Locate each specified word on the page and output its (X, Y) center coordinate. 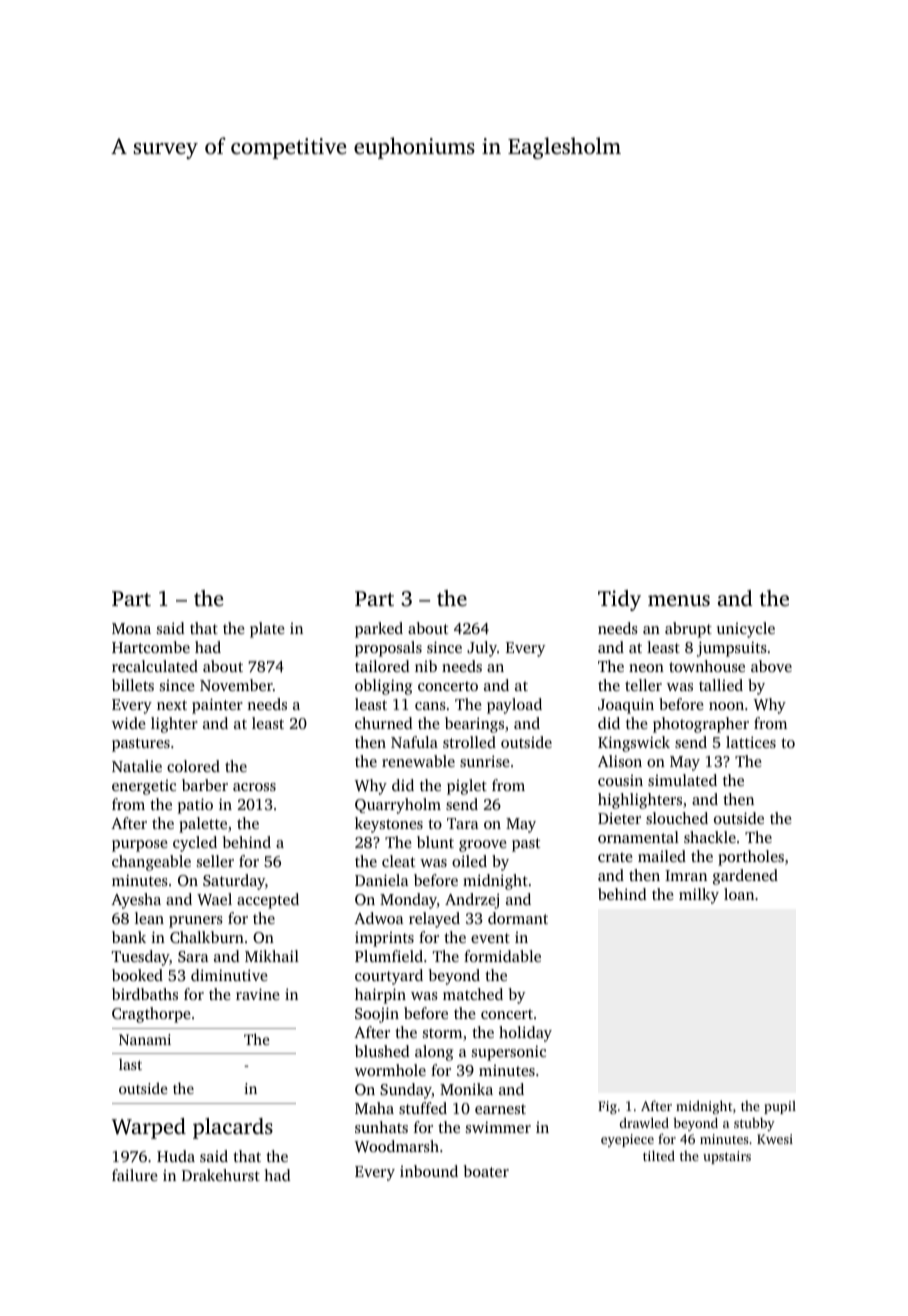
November (236, 685)
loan (739, 894)
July (482, 649)
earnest (500, 1109)
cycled (195, 844)
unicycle (746, 630)
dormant (518, 918)
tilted (659, 1155)
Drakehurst (221, 1175)
